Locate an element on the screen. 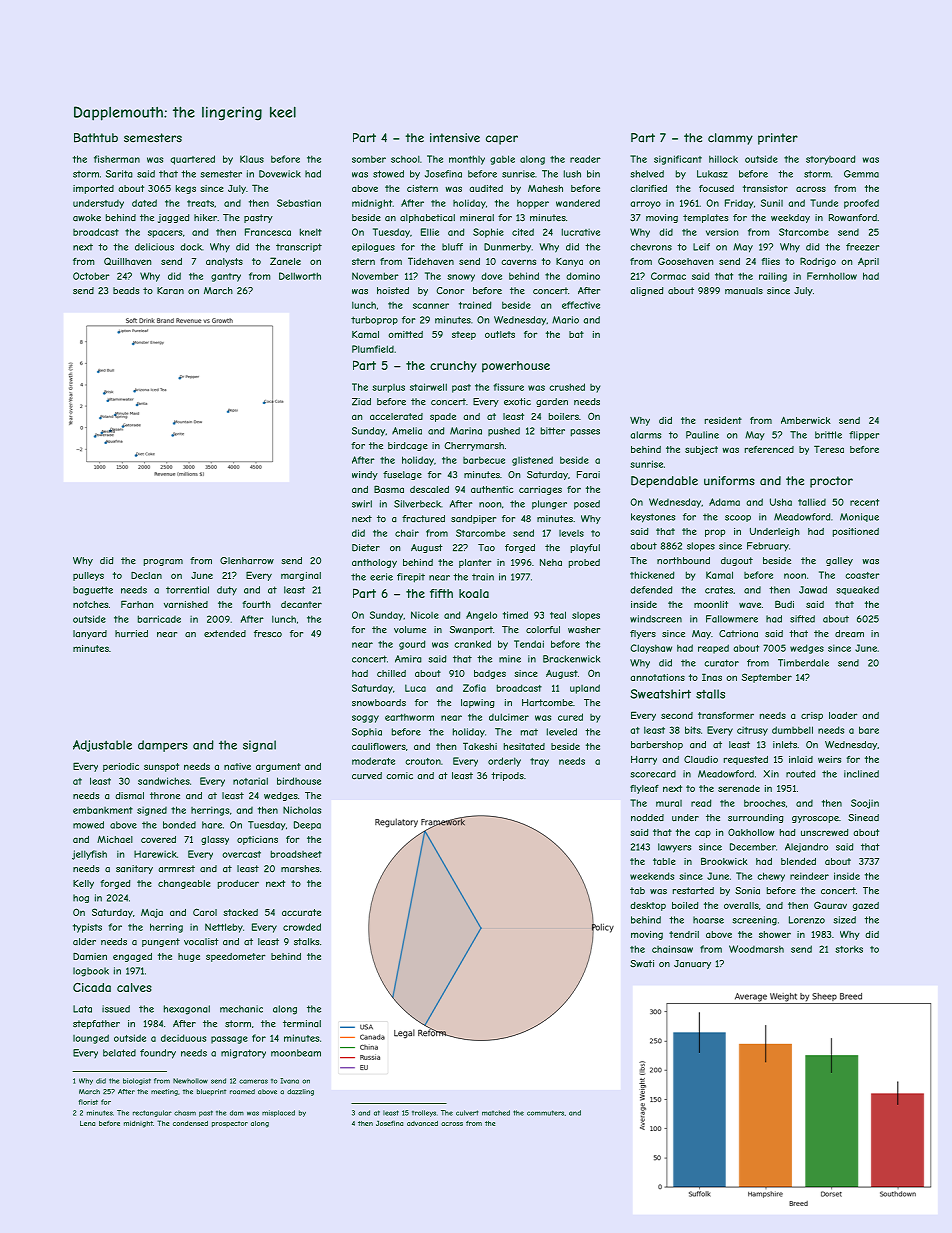 The height and width of the screenshot is (1233, 952). curved is located at coordinates (367, 776).
